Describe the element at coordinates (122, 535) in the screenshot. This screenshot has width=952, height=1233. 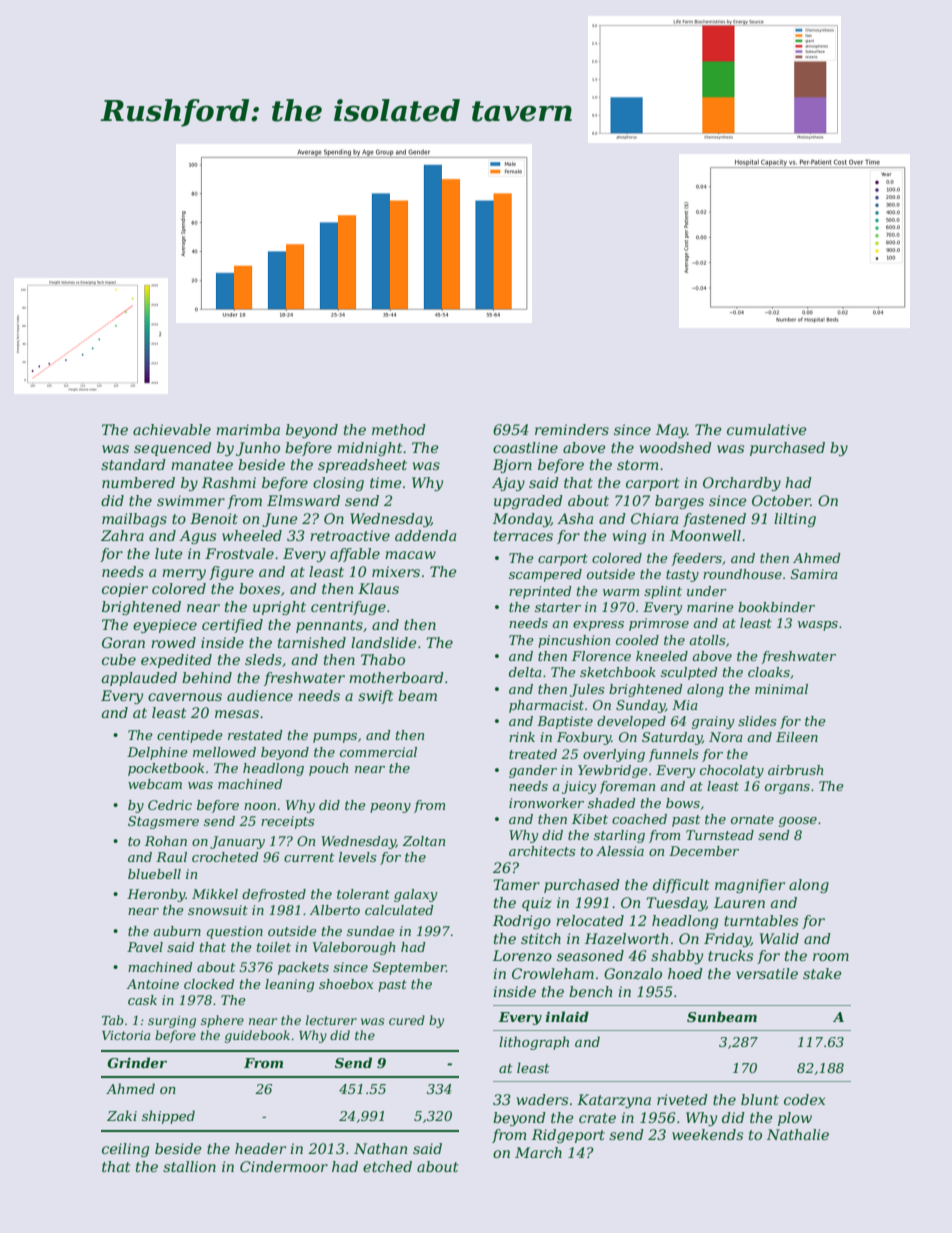
I see `Zahra` at that location.
